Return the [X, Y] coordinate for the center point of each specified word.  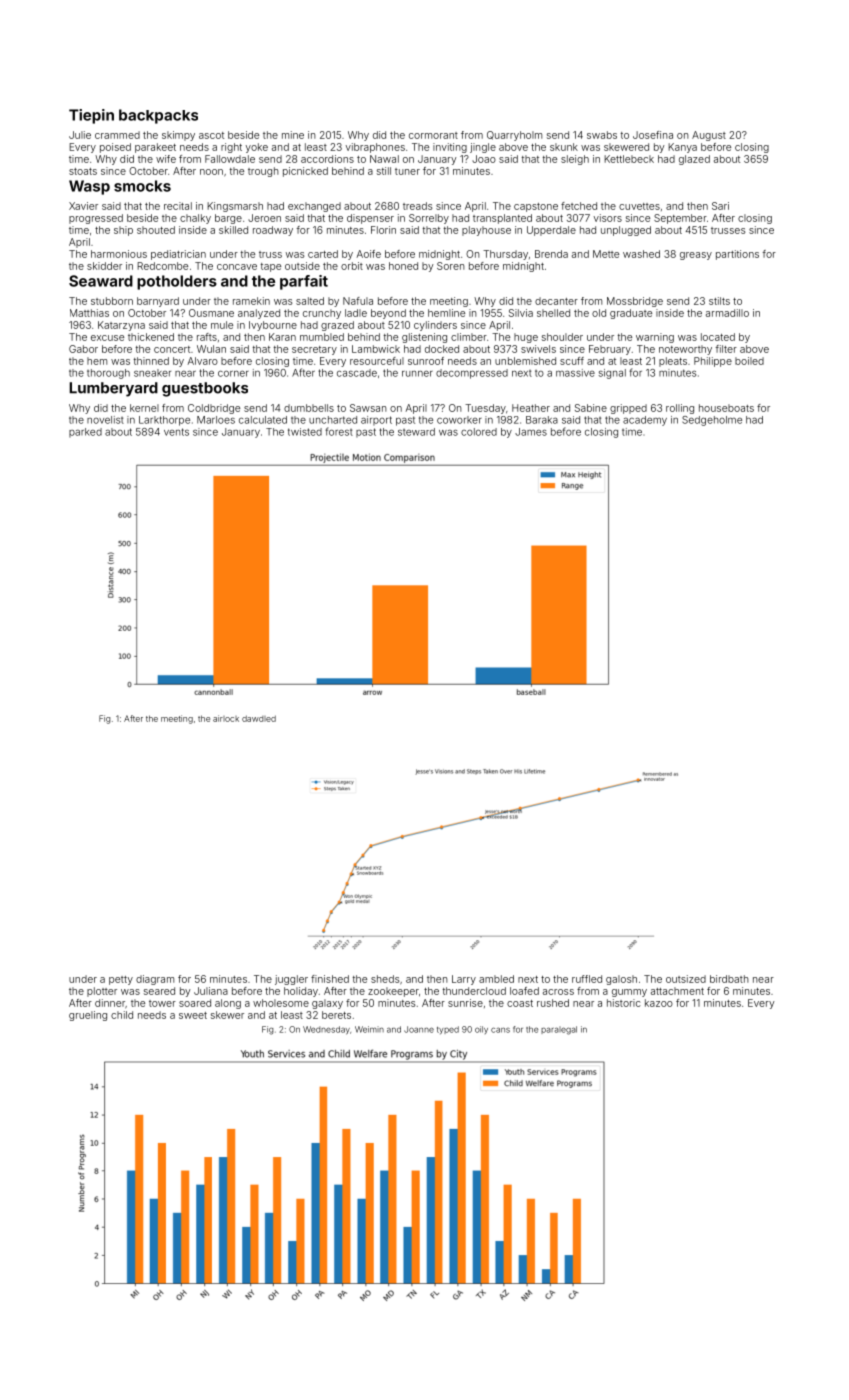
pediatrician [178, 255]
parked [85, 432]
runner [417, 374]
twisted [305, 432]
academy [645, 421]
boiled [749, 361]
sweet [193, 1015]
